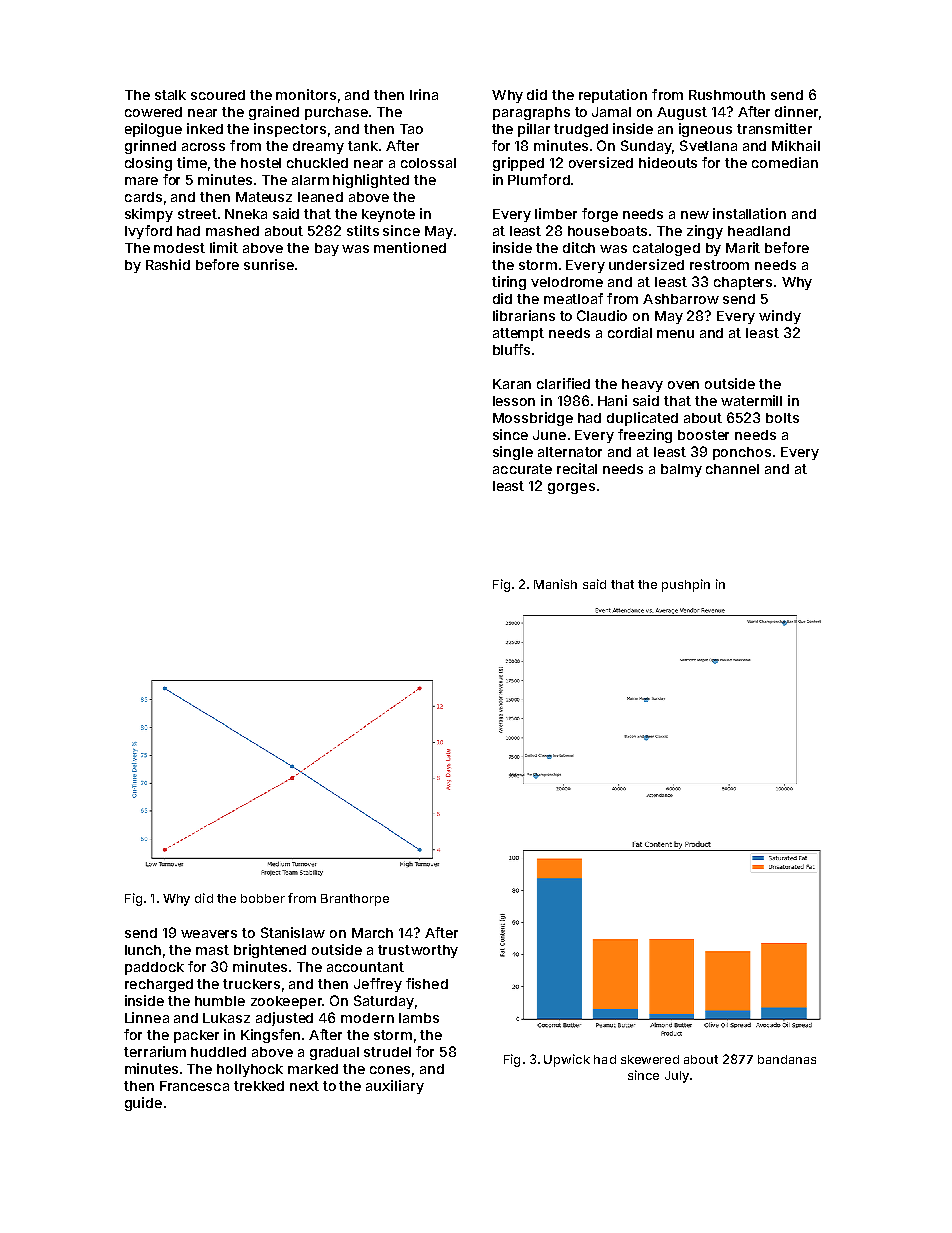  I want to click on oven, so click(683, 385).
